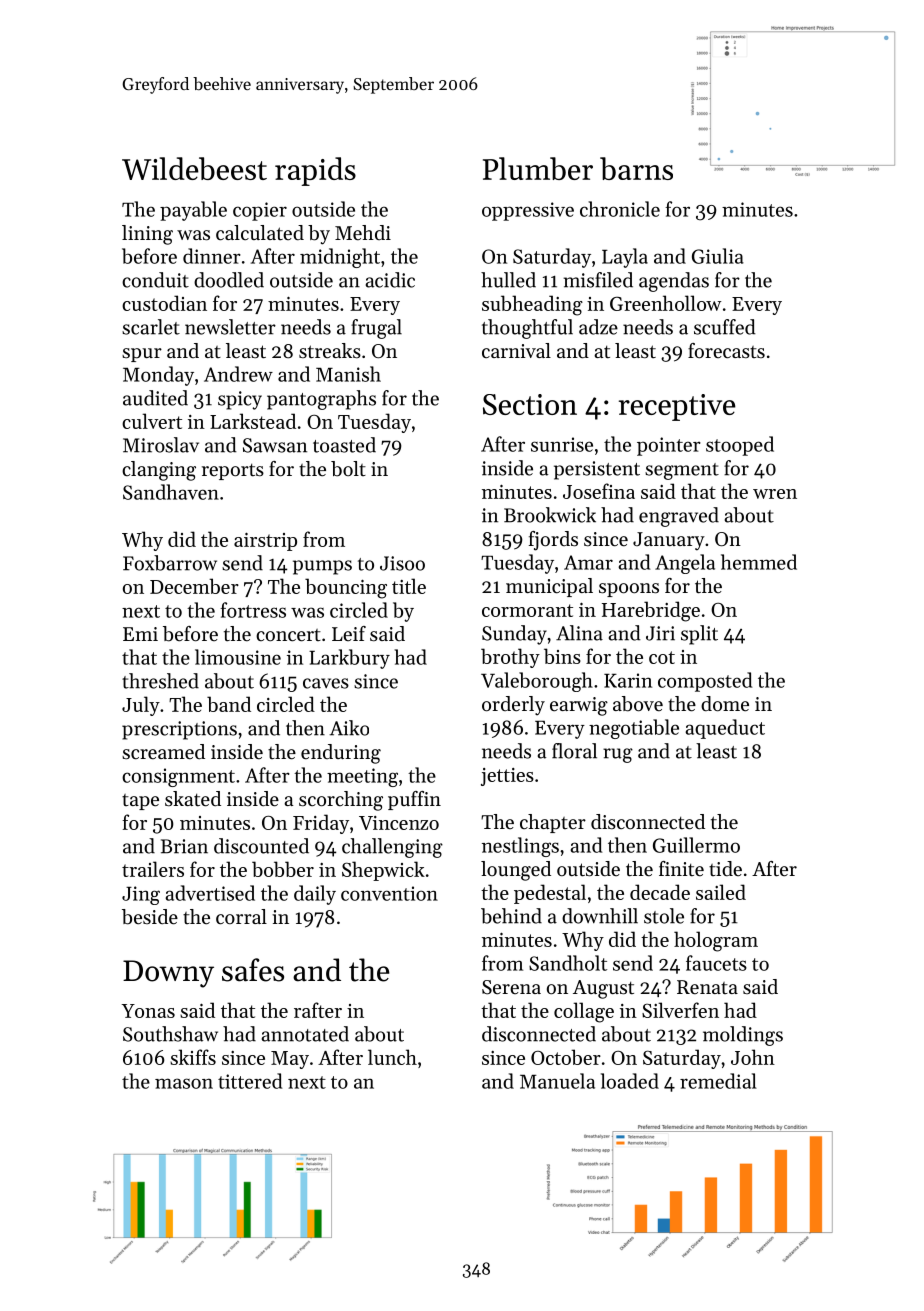  Describe the element at coordinates (321, 400) in the document. I see `pantographs` at that location.
